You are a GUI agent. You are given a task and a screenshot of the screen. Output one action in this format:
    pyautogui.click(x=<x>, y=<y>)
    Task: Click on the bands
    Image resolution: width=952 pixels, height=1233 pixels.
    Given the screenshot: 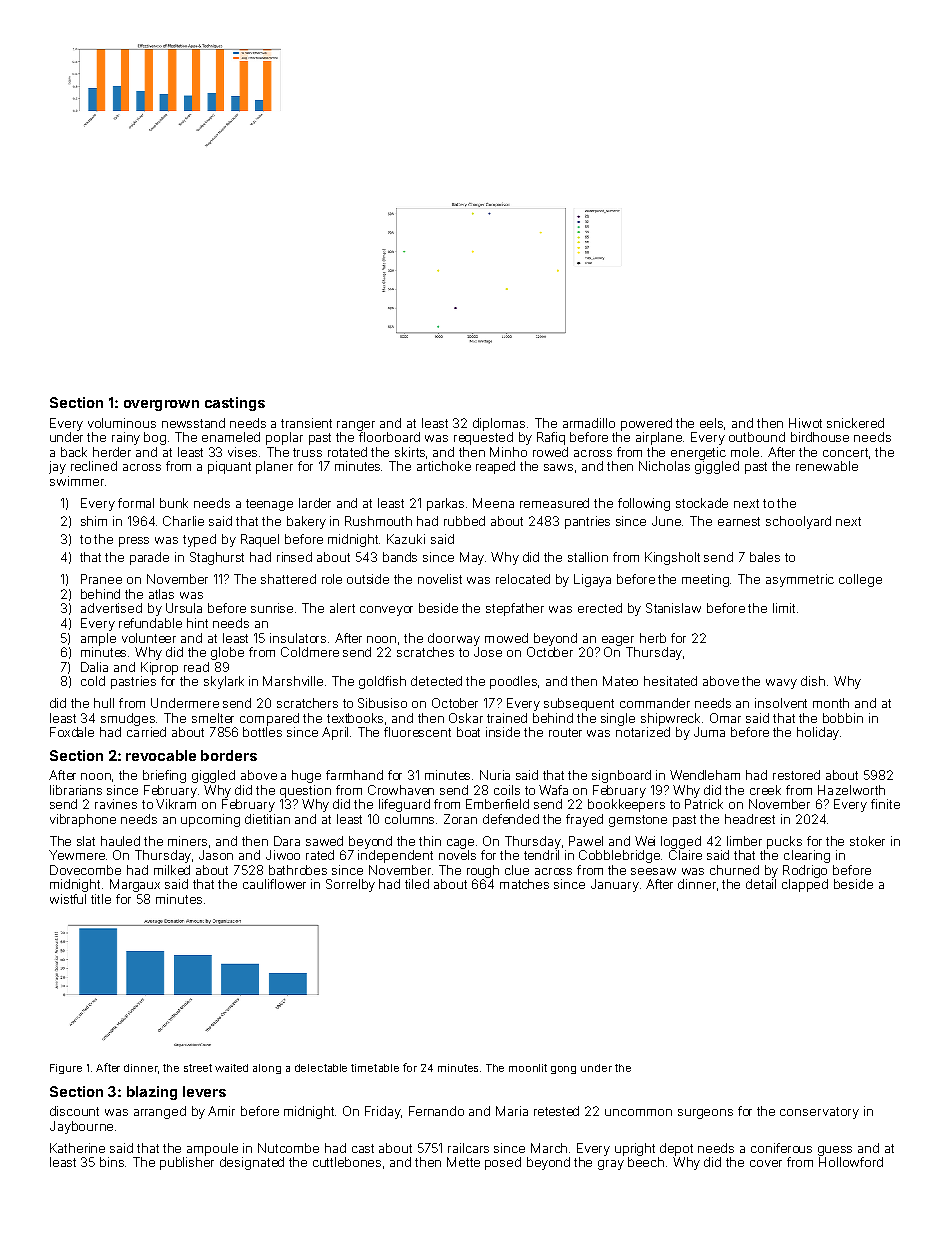 What is the action you would take?
    pyautogui.click(x=400, y=557)
